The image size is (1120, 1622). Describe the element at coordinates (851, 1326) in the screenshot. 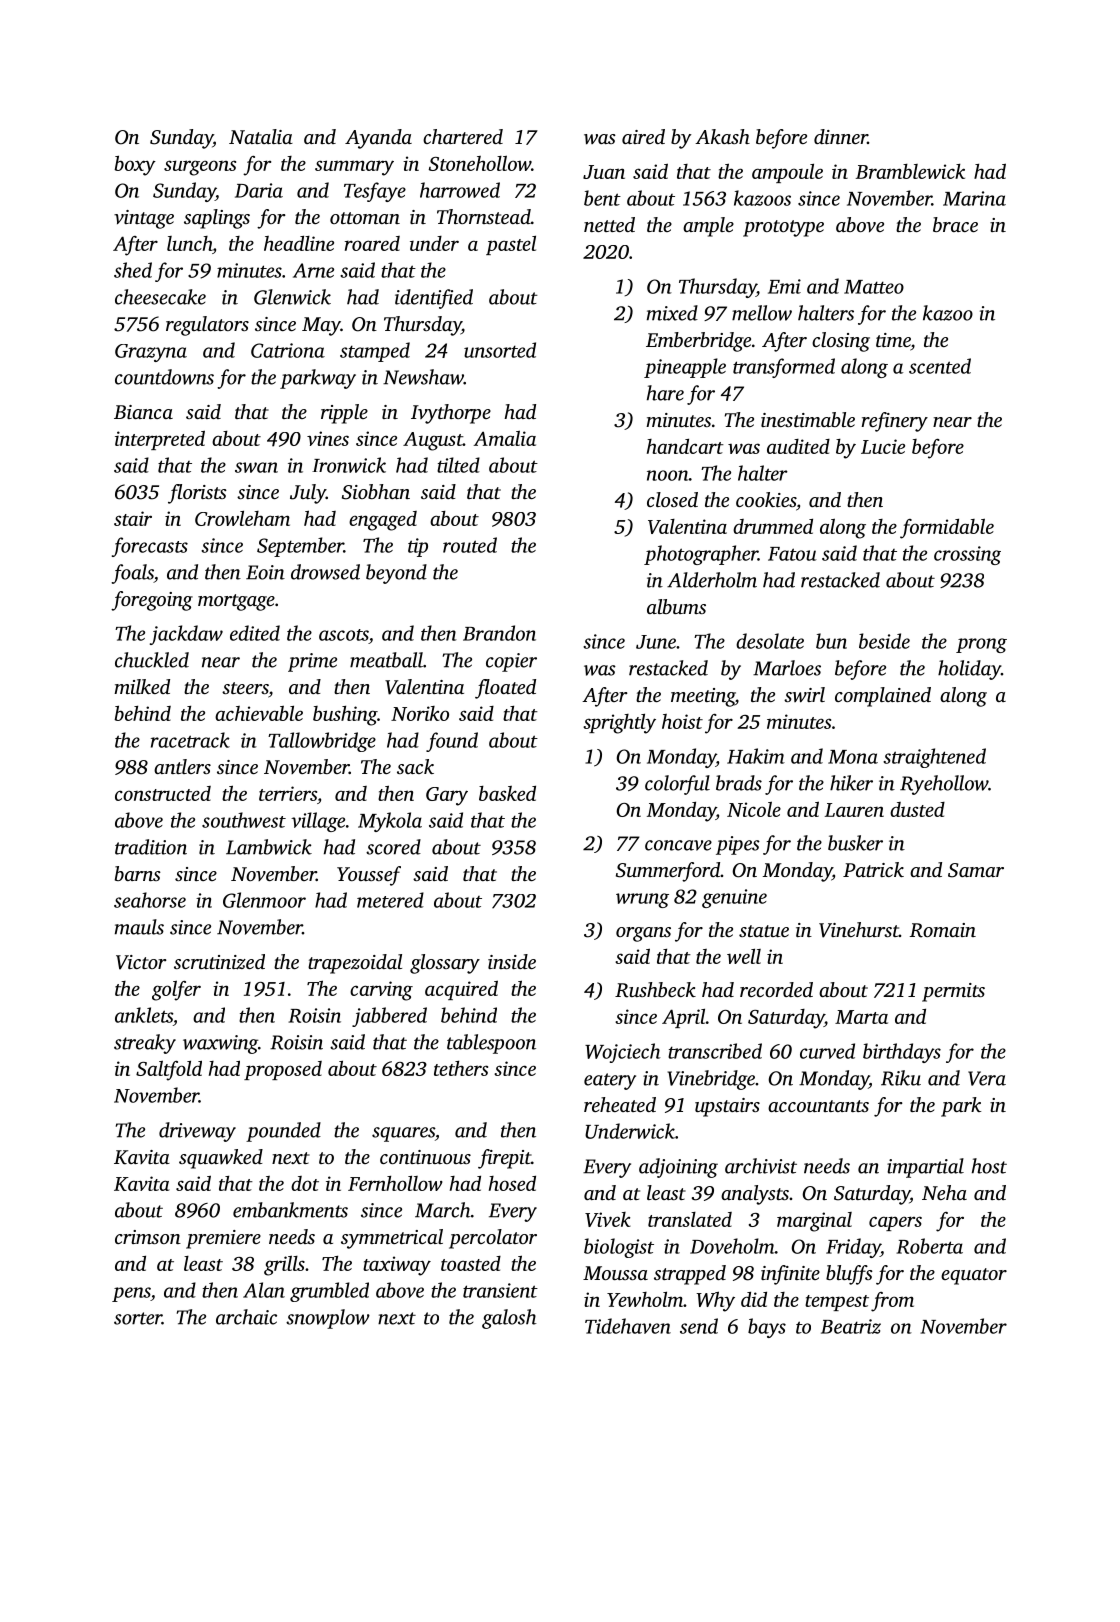

I see `Beatriz` at that location.
